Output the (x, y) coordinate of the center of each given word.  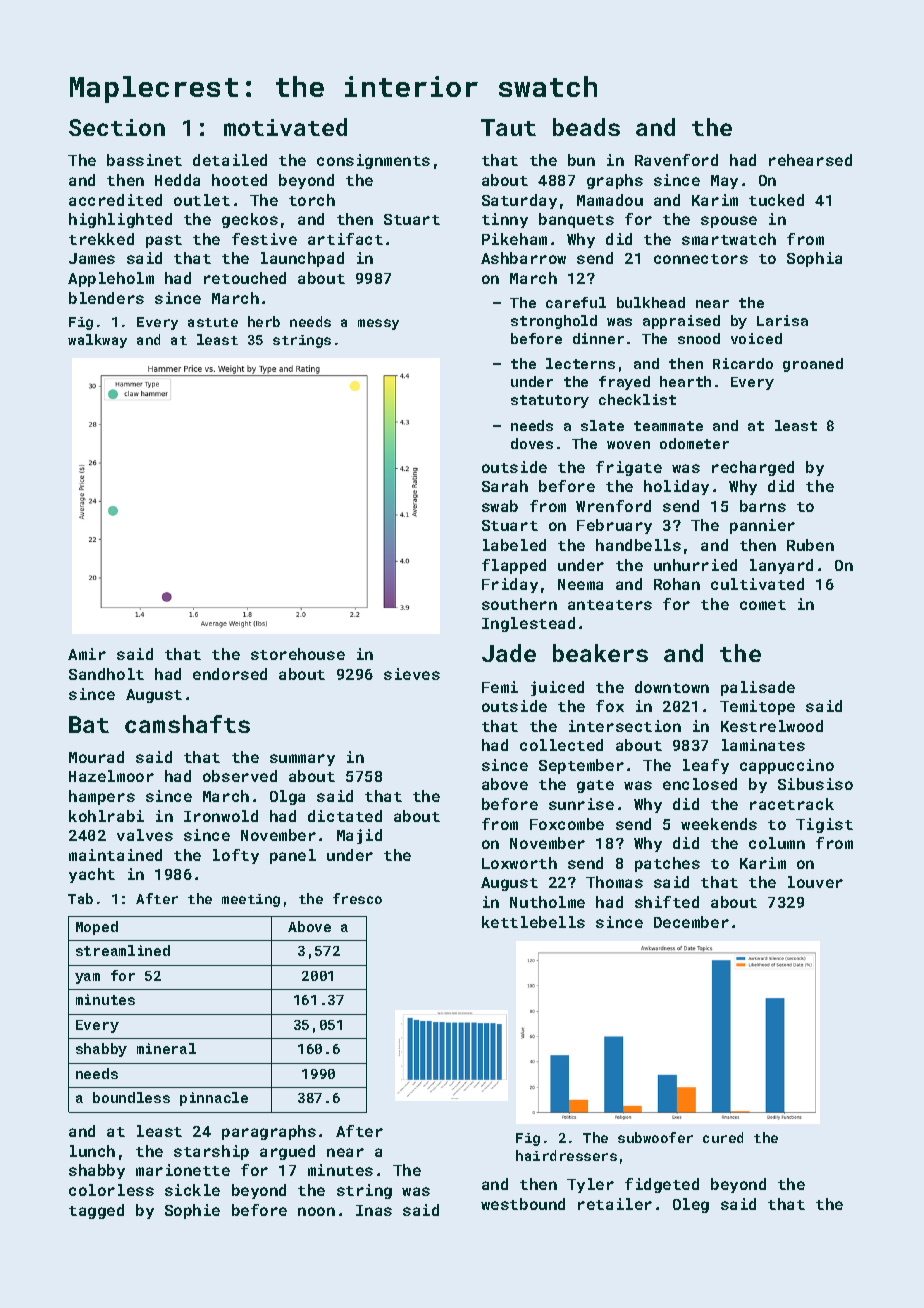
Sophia (814, 259)
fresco (357, 898)
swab (500, 506)
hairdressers (566, 1155)
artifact (345, 239)
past (164, 241)
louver (815, 882)
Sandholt (106, 674)
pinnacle (214, 1099)
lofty (236, 856)
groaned (813, 365)
